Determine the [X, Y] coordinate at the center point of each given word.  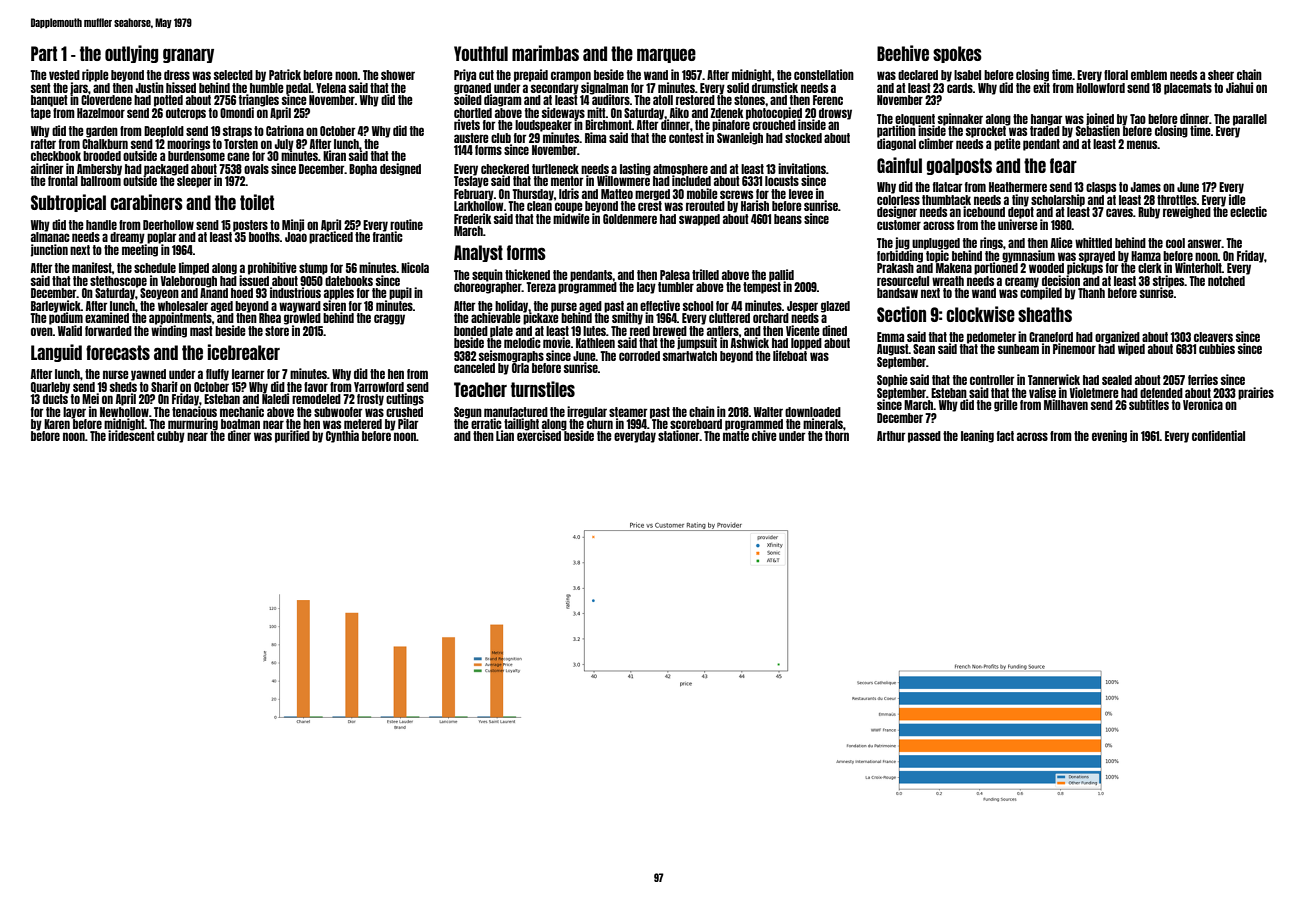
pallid [781, 275]
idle [1237, 199]
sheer [1221, 75]
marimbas [545, 53]
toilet [257, 202]
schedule [155, 268]
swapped [699, 220]
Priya [465, 75]
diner [239, 435]
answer [1205, 243]
